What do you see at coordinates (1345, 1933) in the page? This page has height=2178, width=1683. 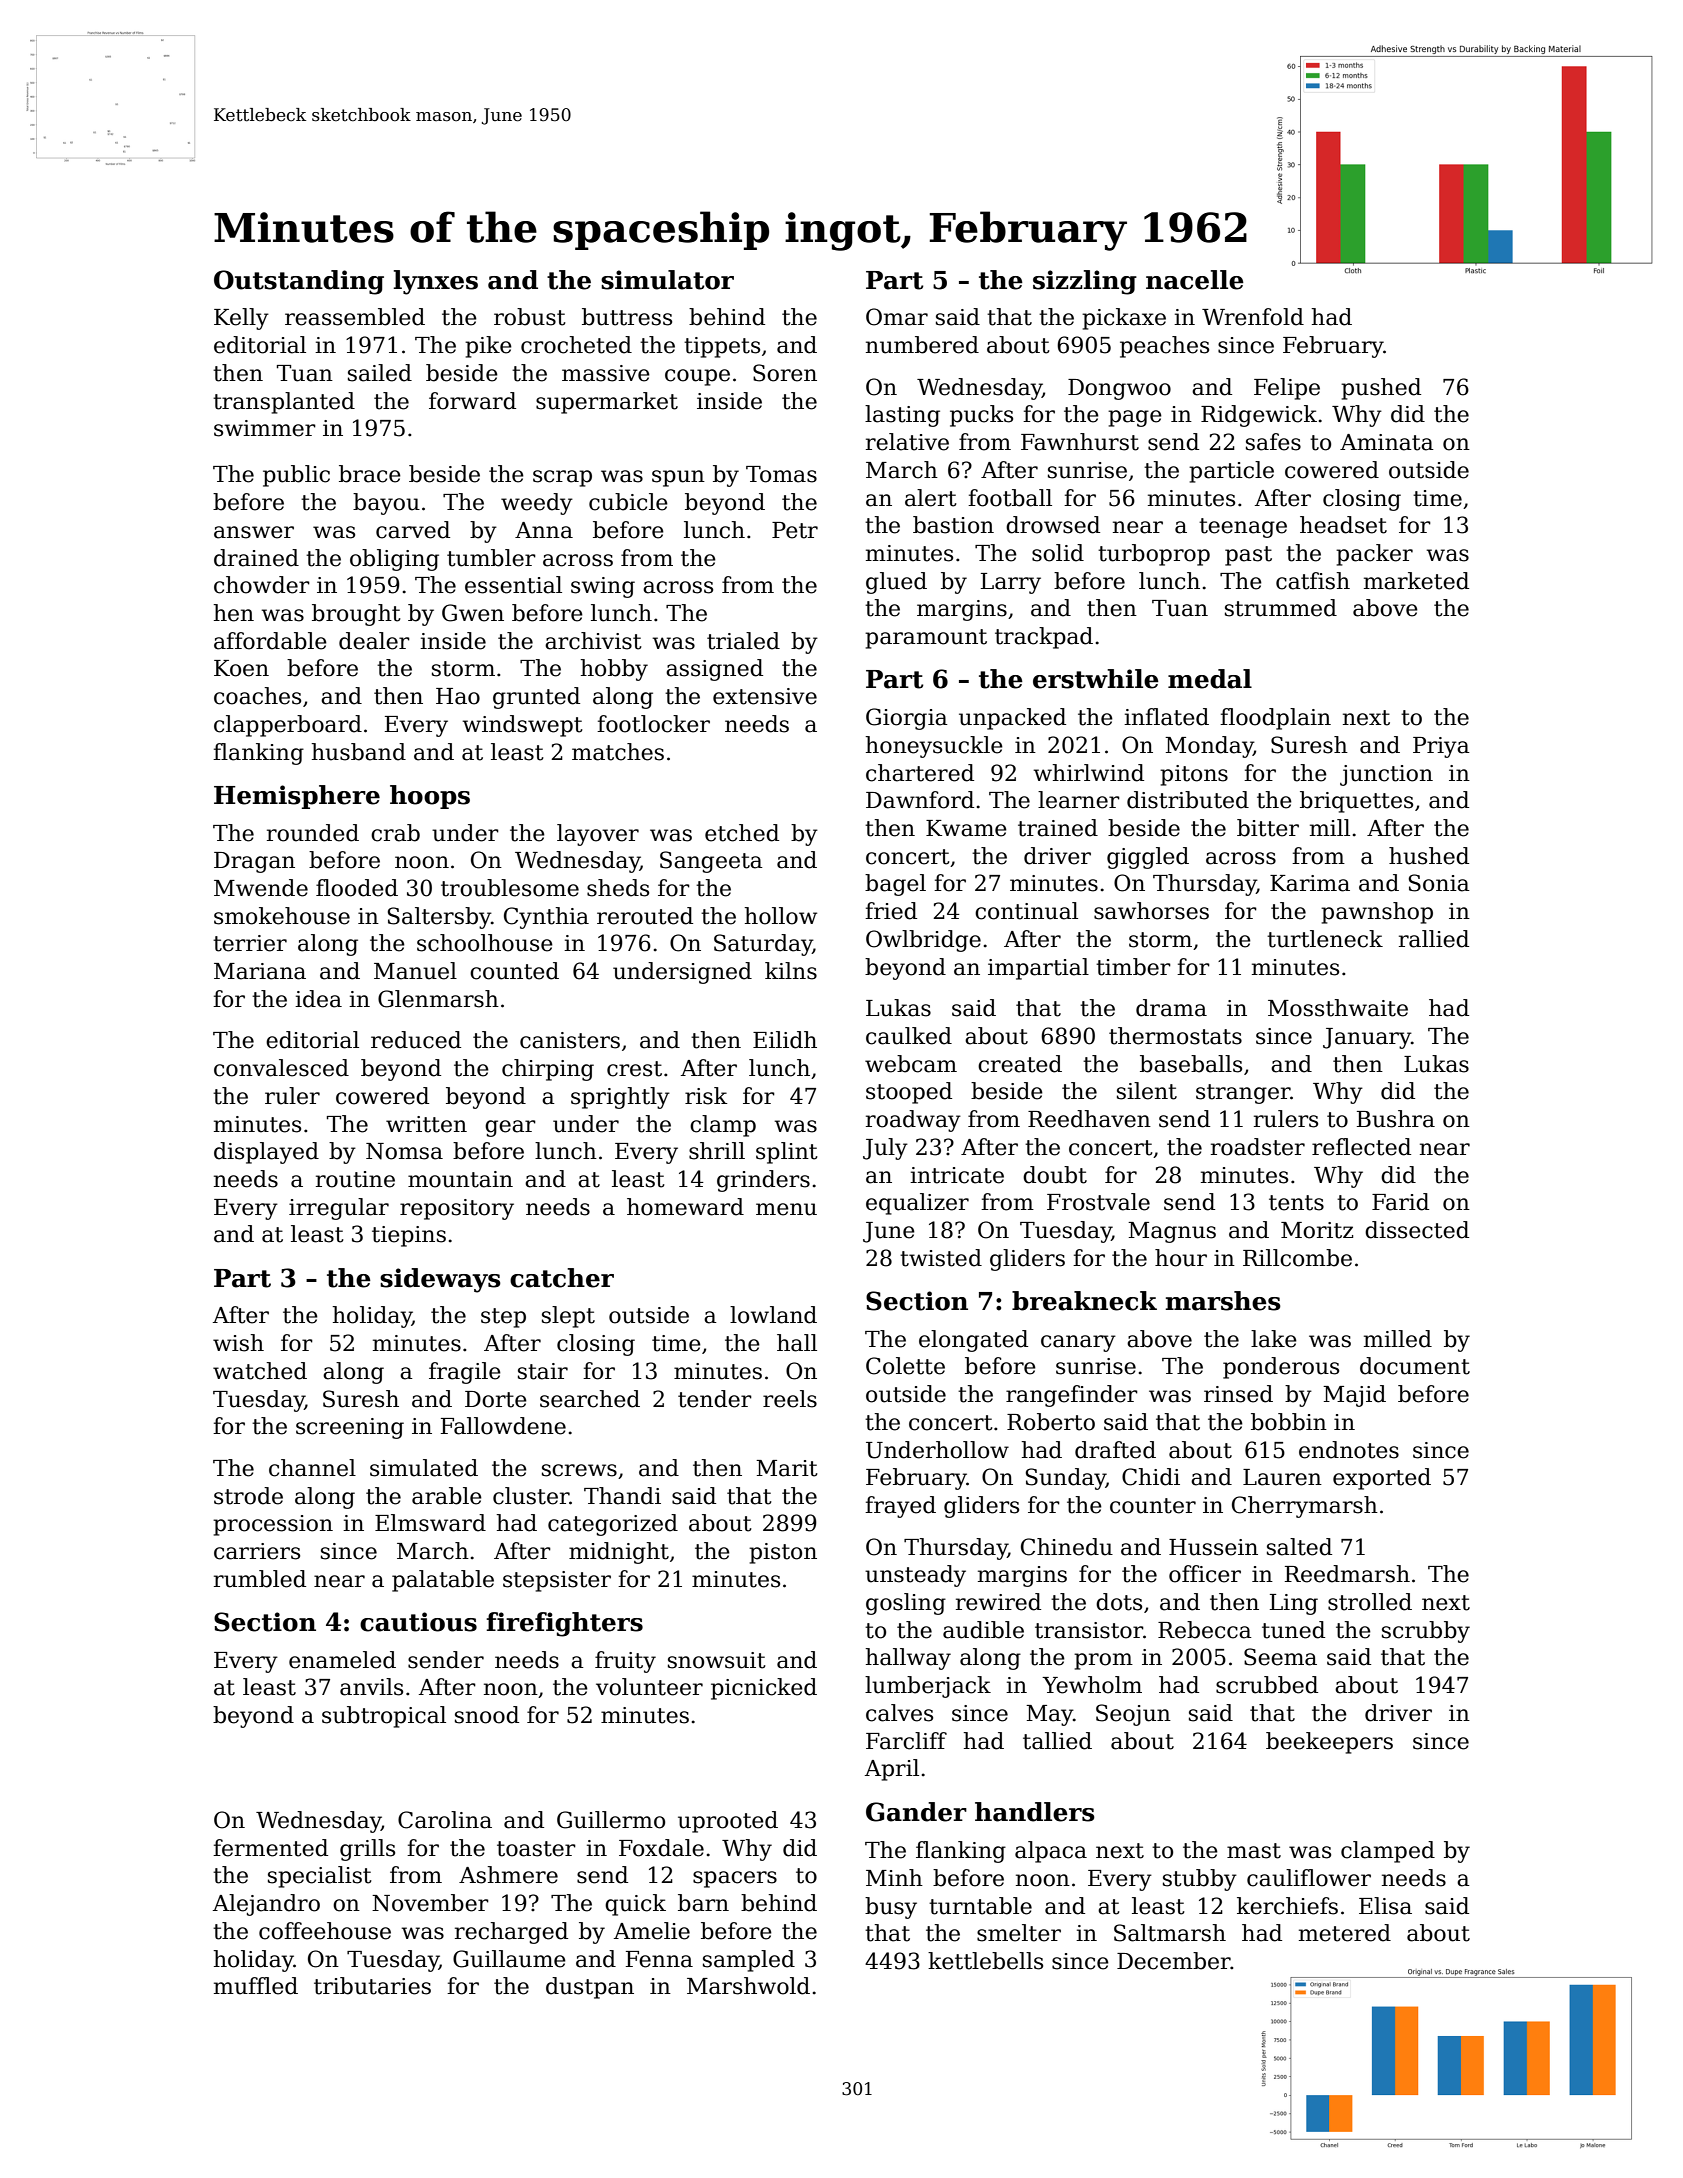 I see `metered` at bounding box center [1345, 1933].
